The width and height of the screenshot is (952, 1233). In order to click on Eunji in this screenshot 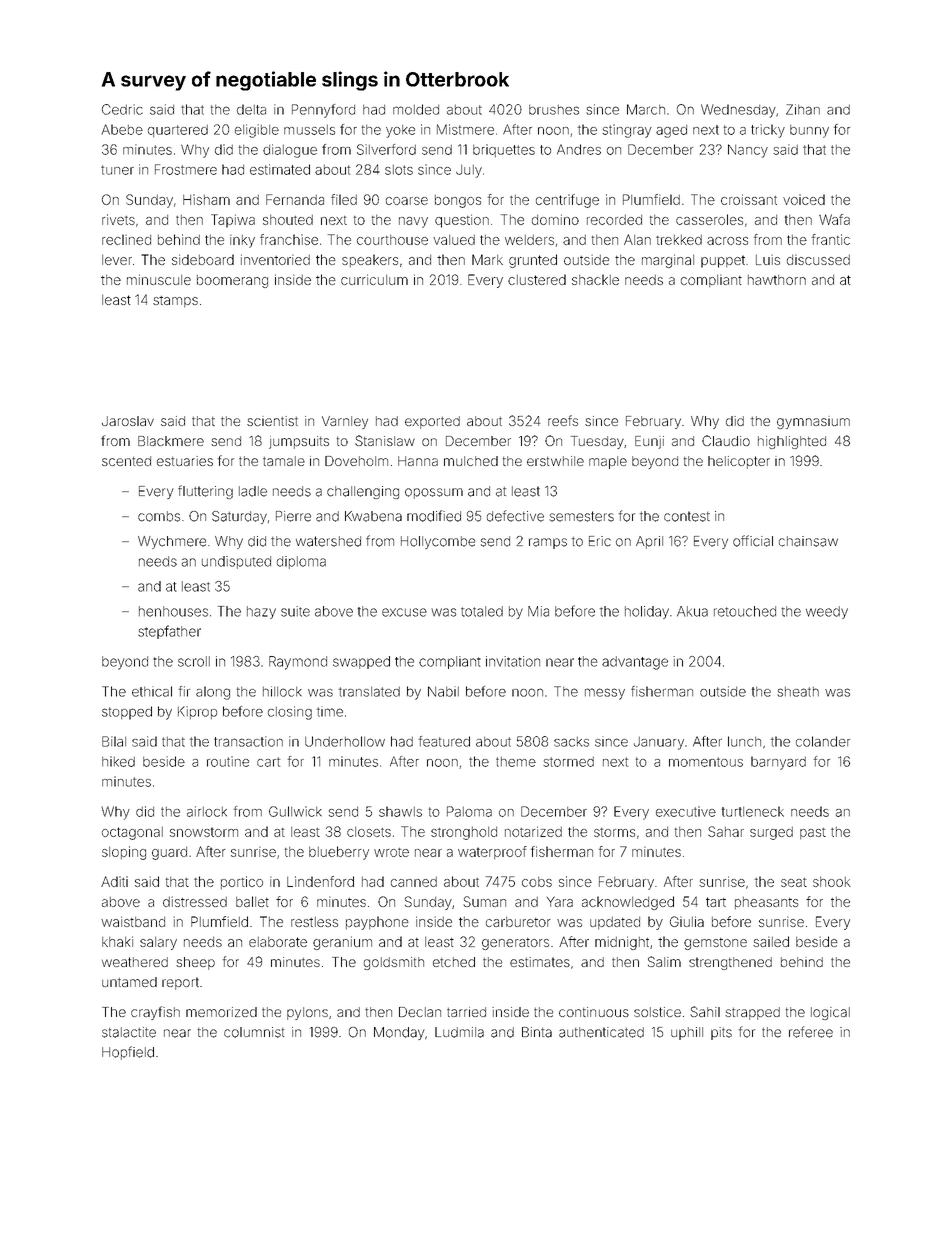, I will do `click(649, 442)`.
